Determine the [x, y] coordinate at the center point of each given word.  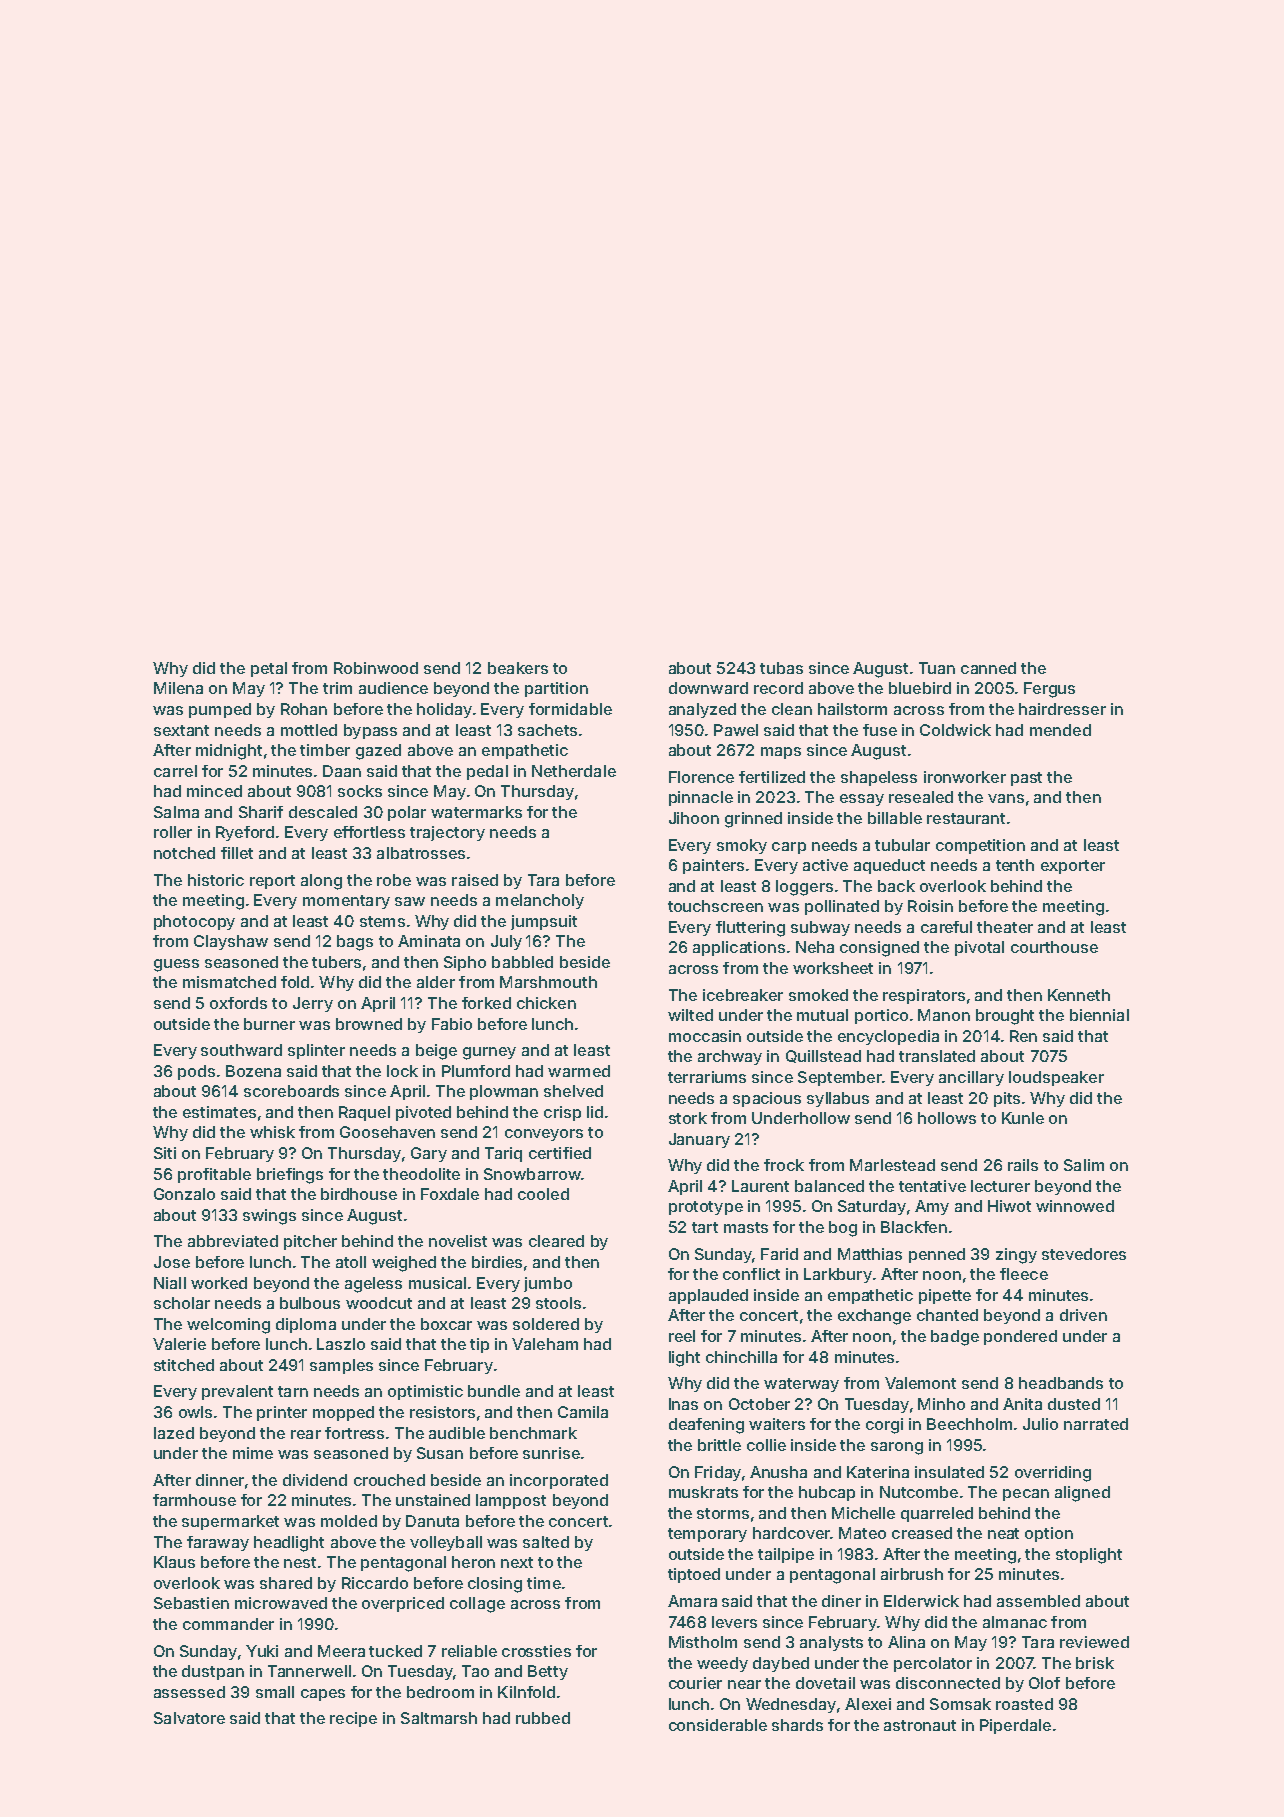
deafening [706, 1426]
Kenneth [1079, 995]
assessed [189, 1692]
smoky [742, 846]
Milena [178, 688]
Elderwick [921, 1601]
